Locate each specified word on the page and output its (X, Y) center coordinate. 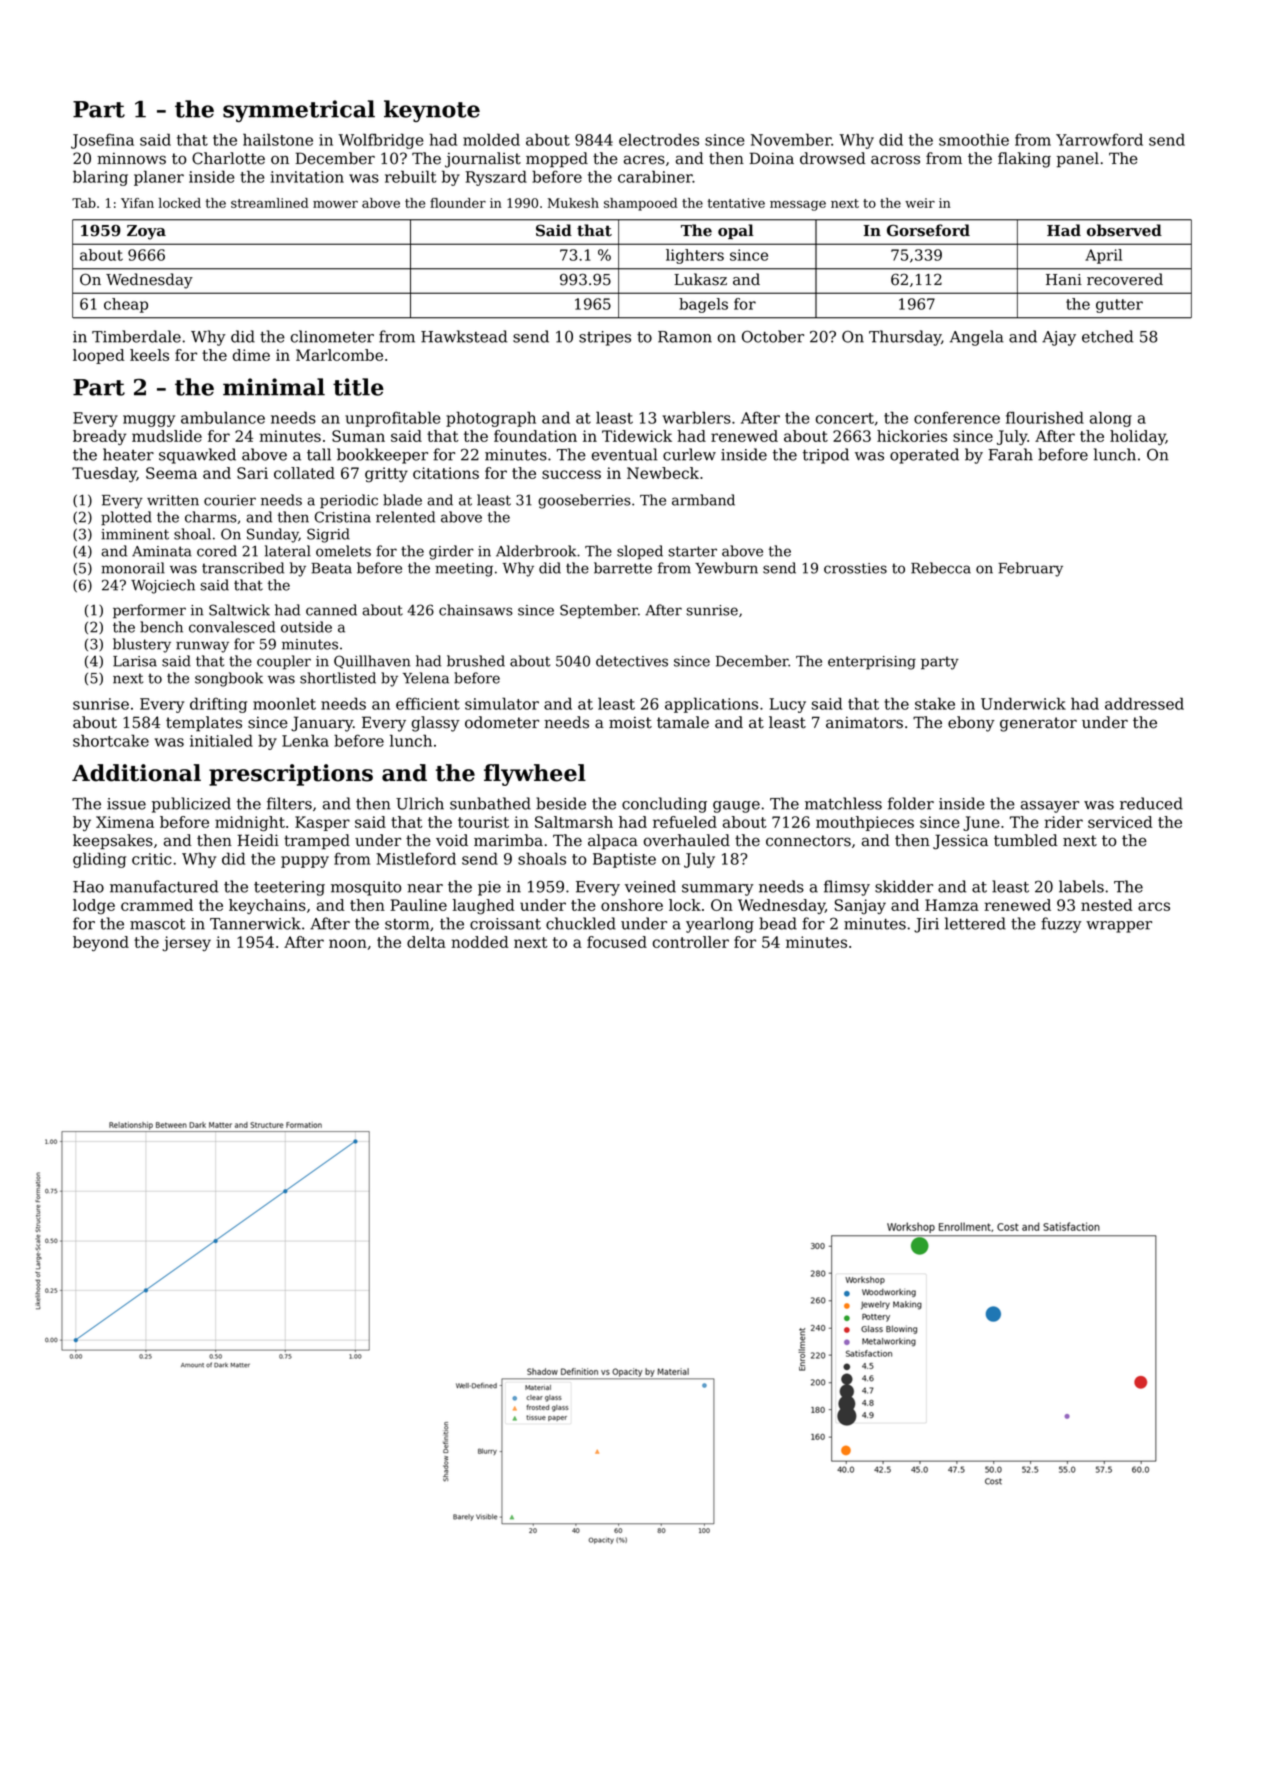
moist (630, 723)
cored (217, 551)
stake (935, 703)
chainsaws (476, 610)
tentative (736, 203)
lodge (94, 907)
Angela (977, 338)
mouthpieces (865, 823)
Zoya (146, 232)
